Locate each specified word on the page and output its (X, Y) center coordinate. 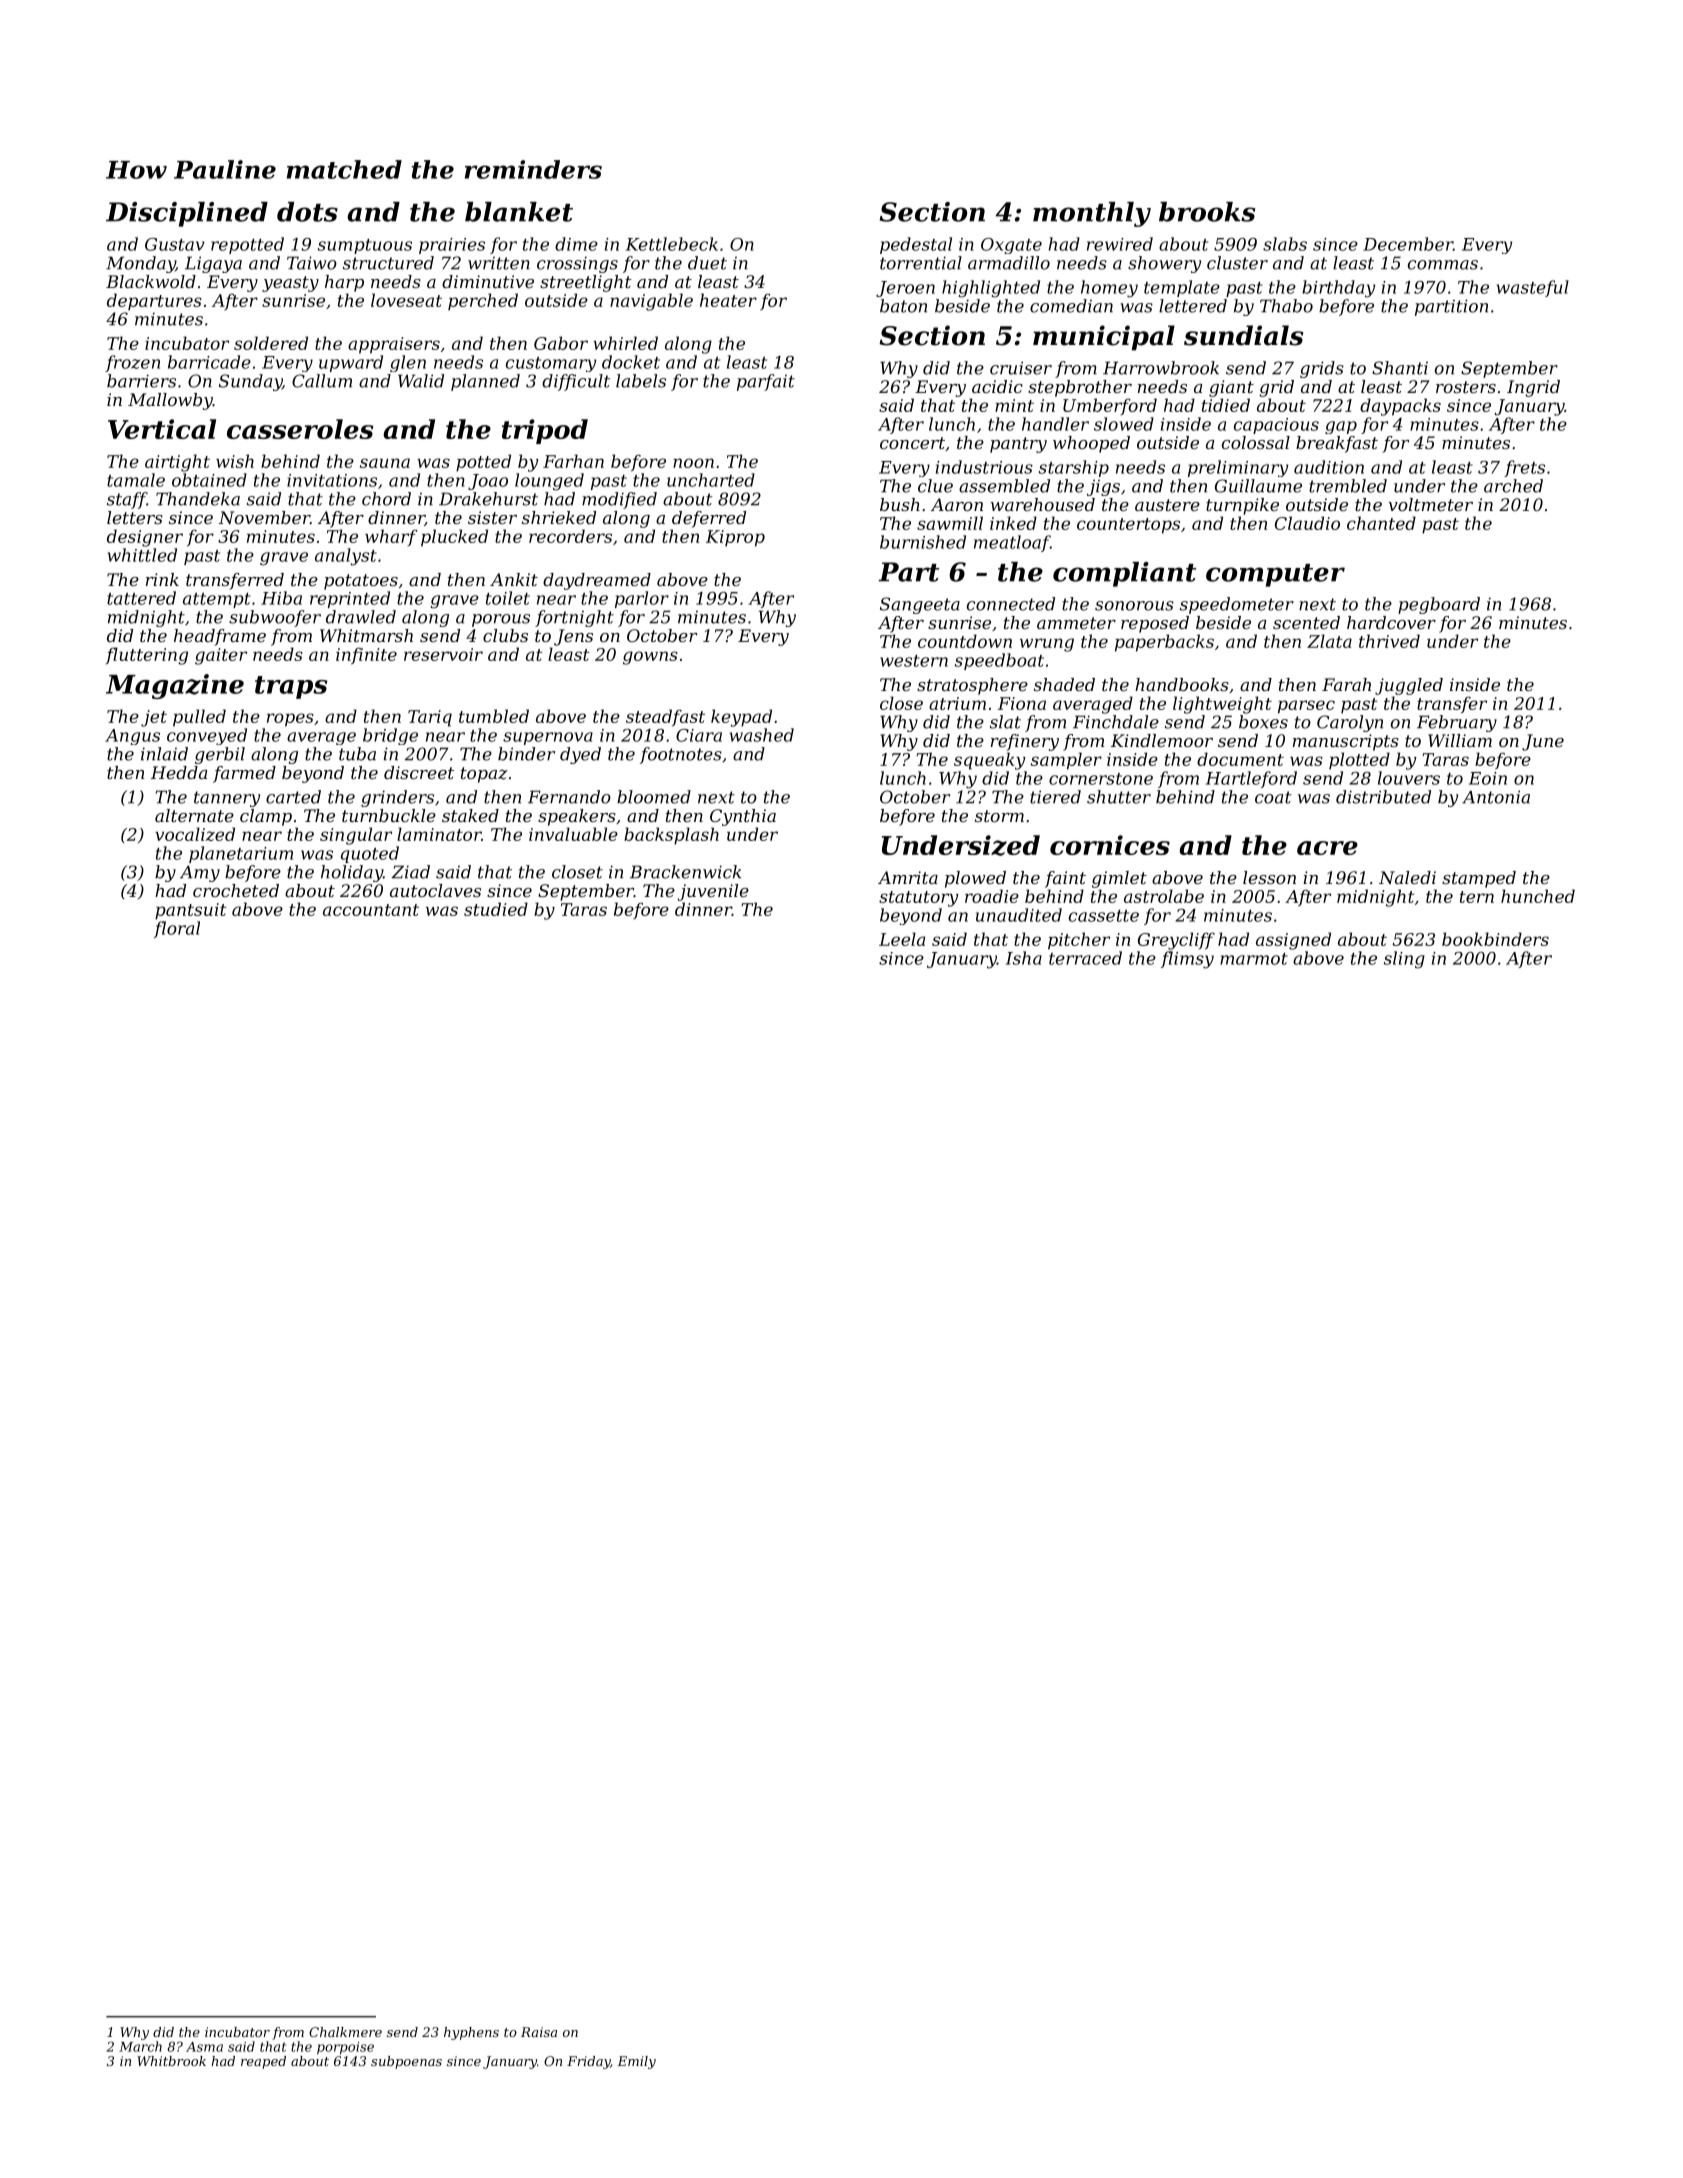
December (1408, 244)
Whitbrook (171, 2061)
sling (1404, 960)
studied (496, 909)
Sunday (250, 382)
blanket (519, 212)
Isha (1024, 958)
